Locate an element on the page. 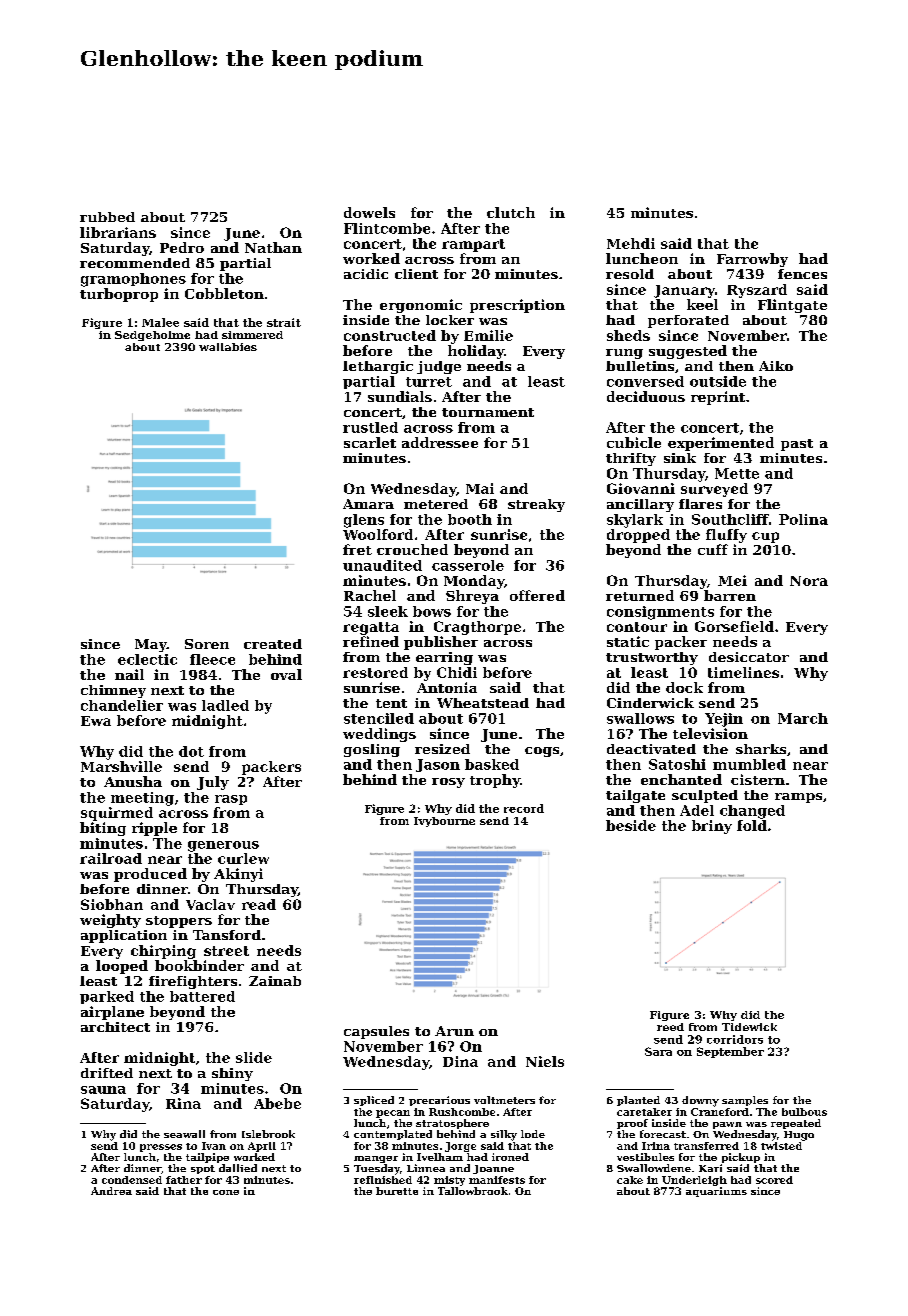 Image resolution: width=908 pixels, height=1316 pixels. sauna is located at coordinates (103, 1090).
